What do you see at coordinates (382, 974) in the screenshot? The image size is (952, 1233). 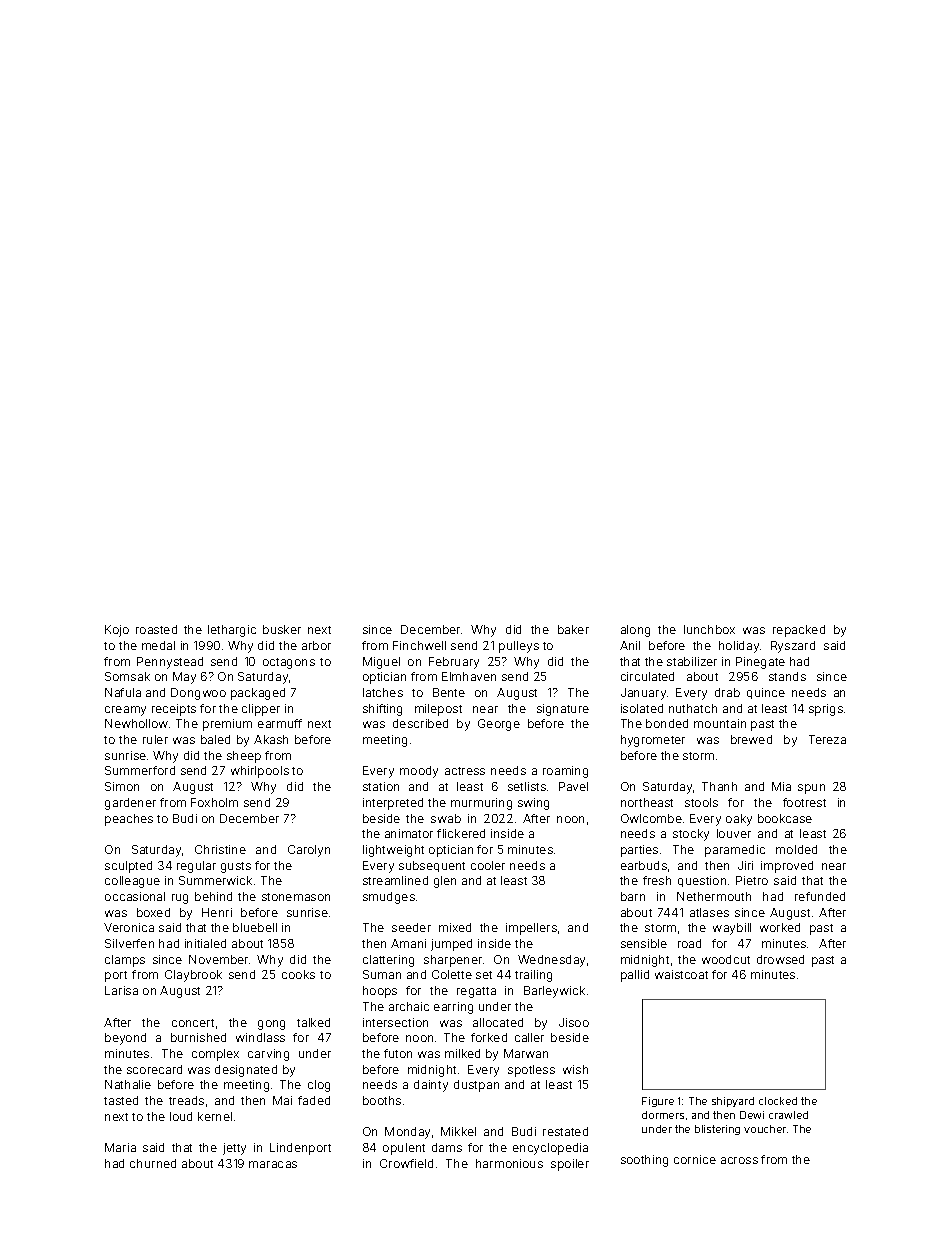 I see `Suman` at bounding box center [382, 974].
